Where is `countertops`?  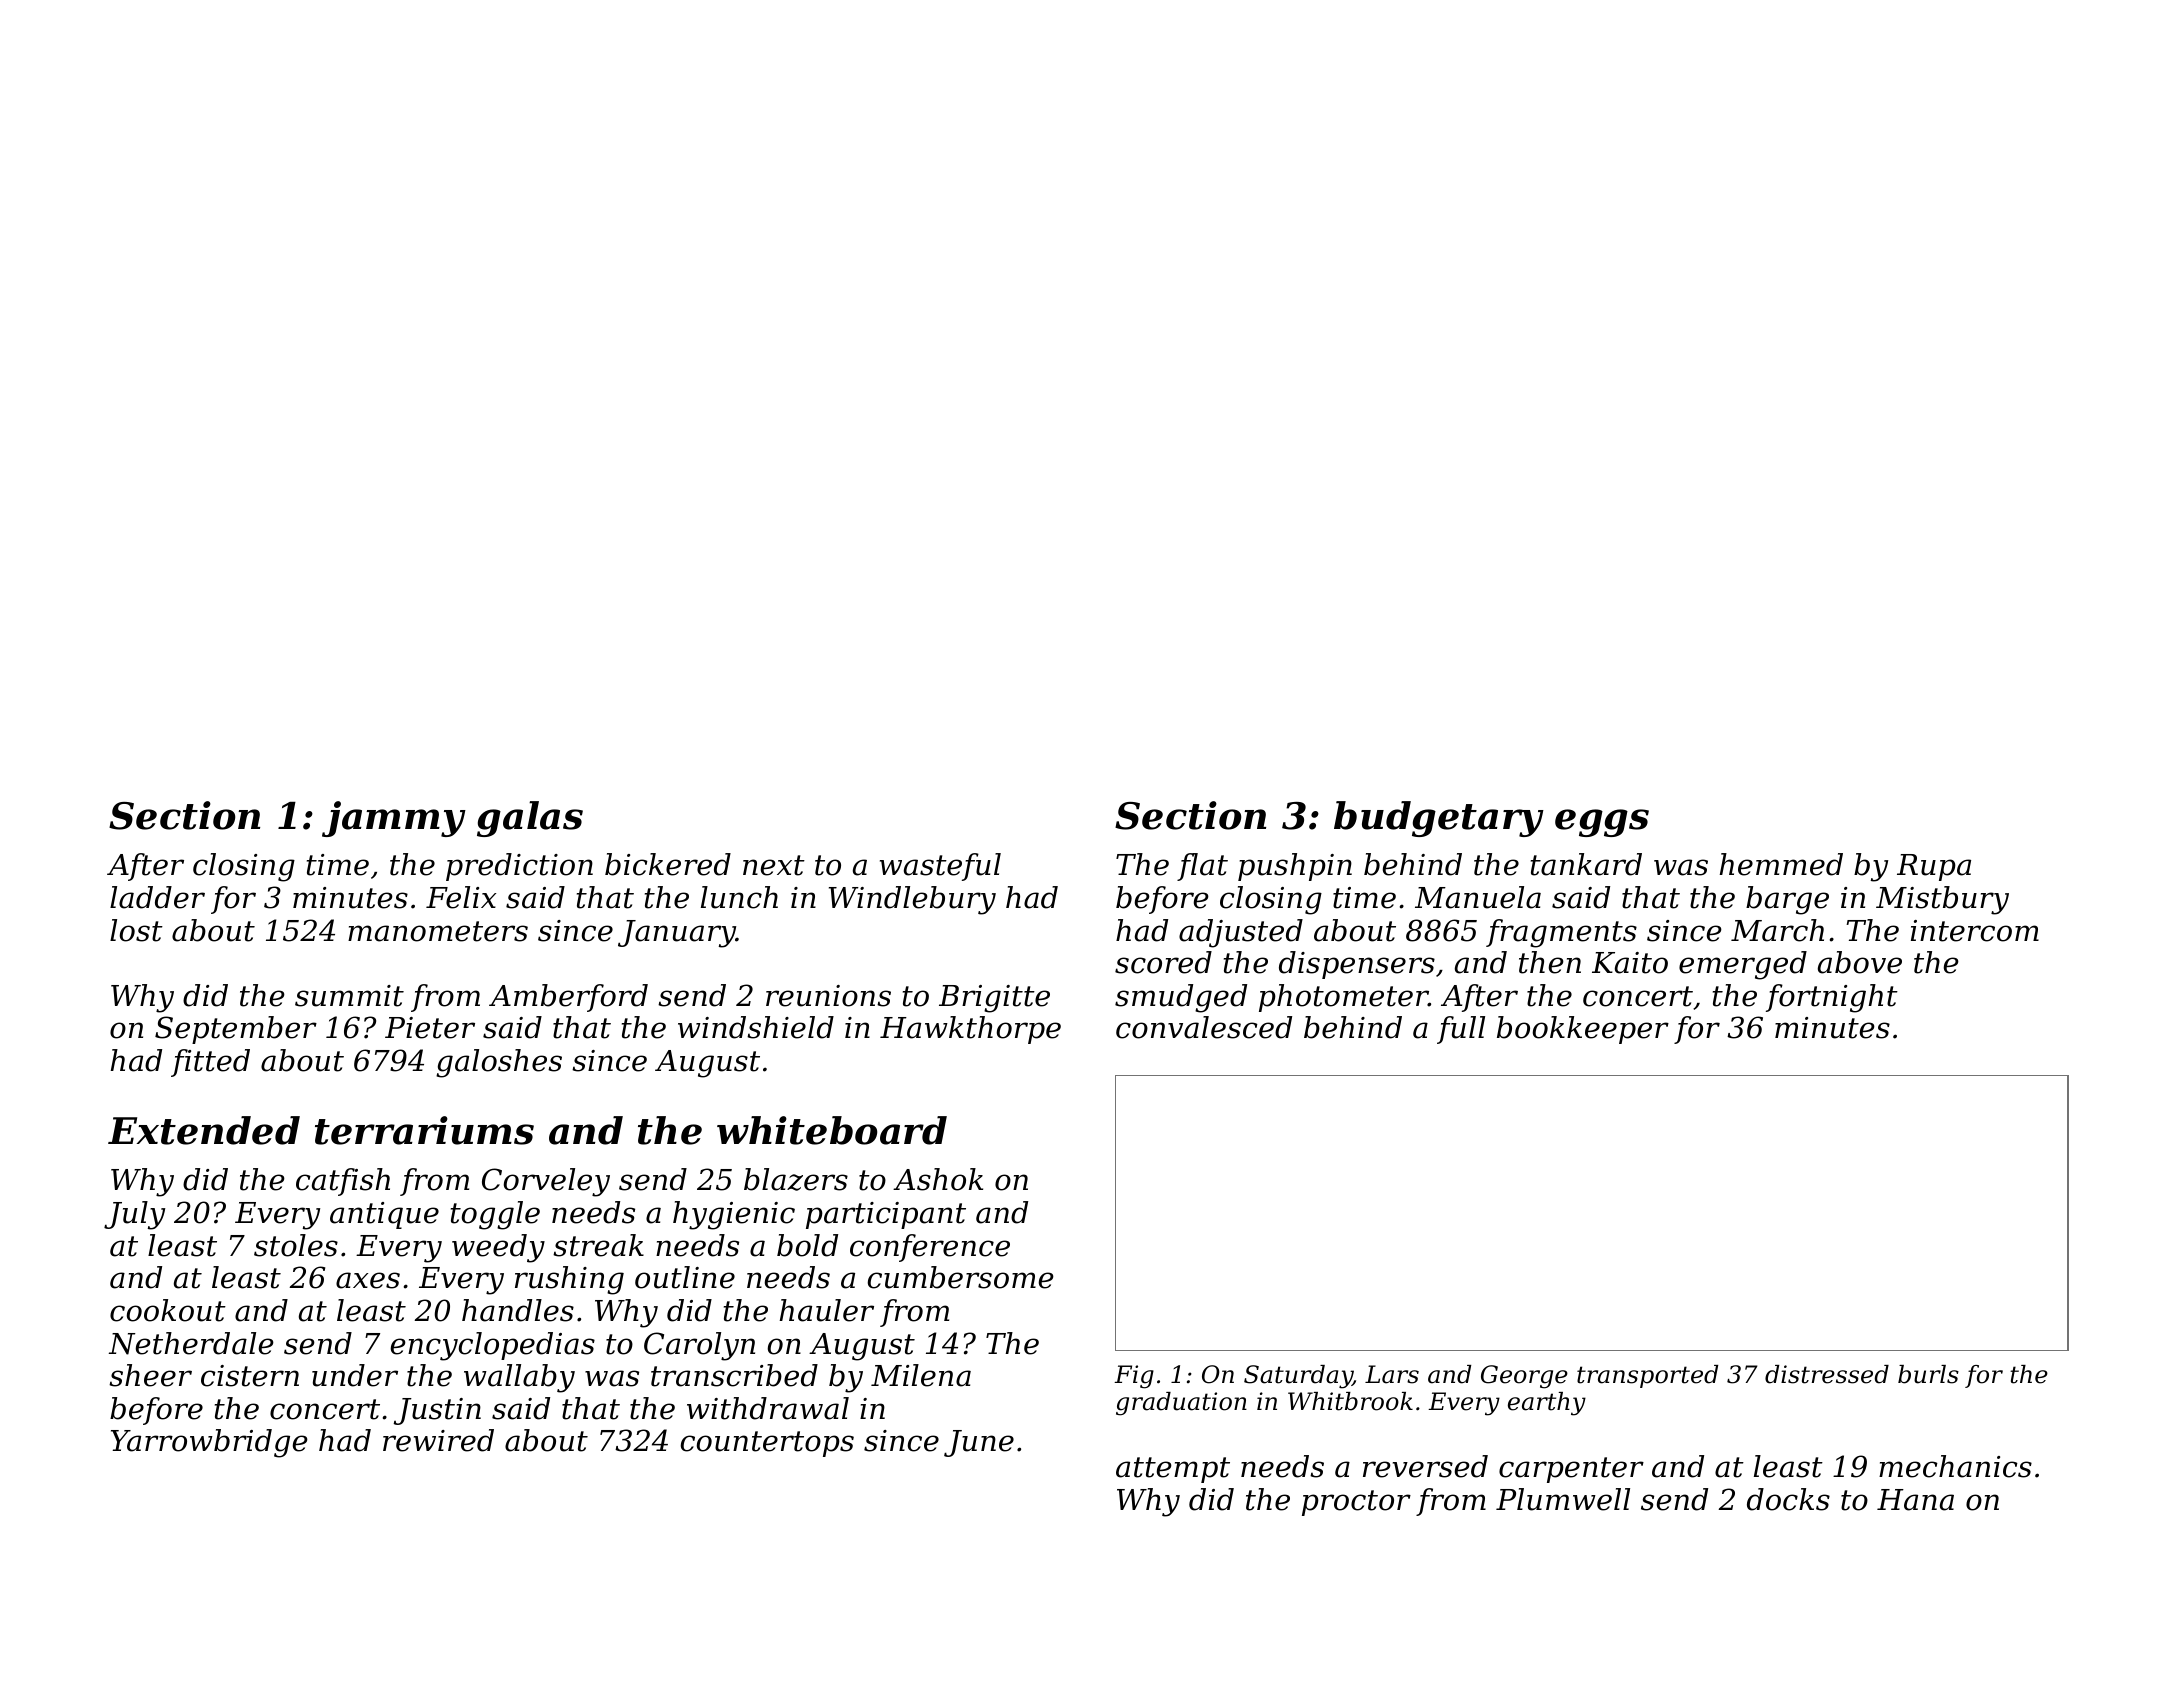
countertops is located at coordinates (767, 1444).
